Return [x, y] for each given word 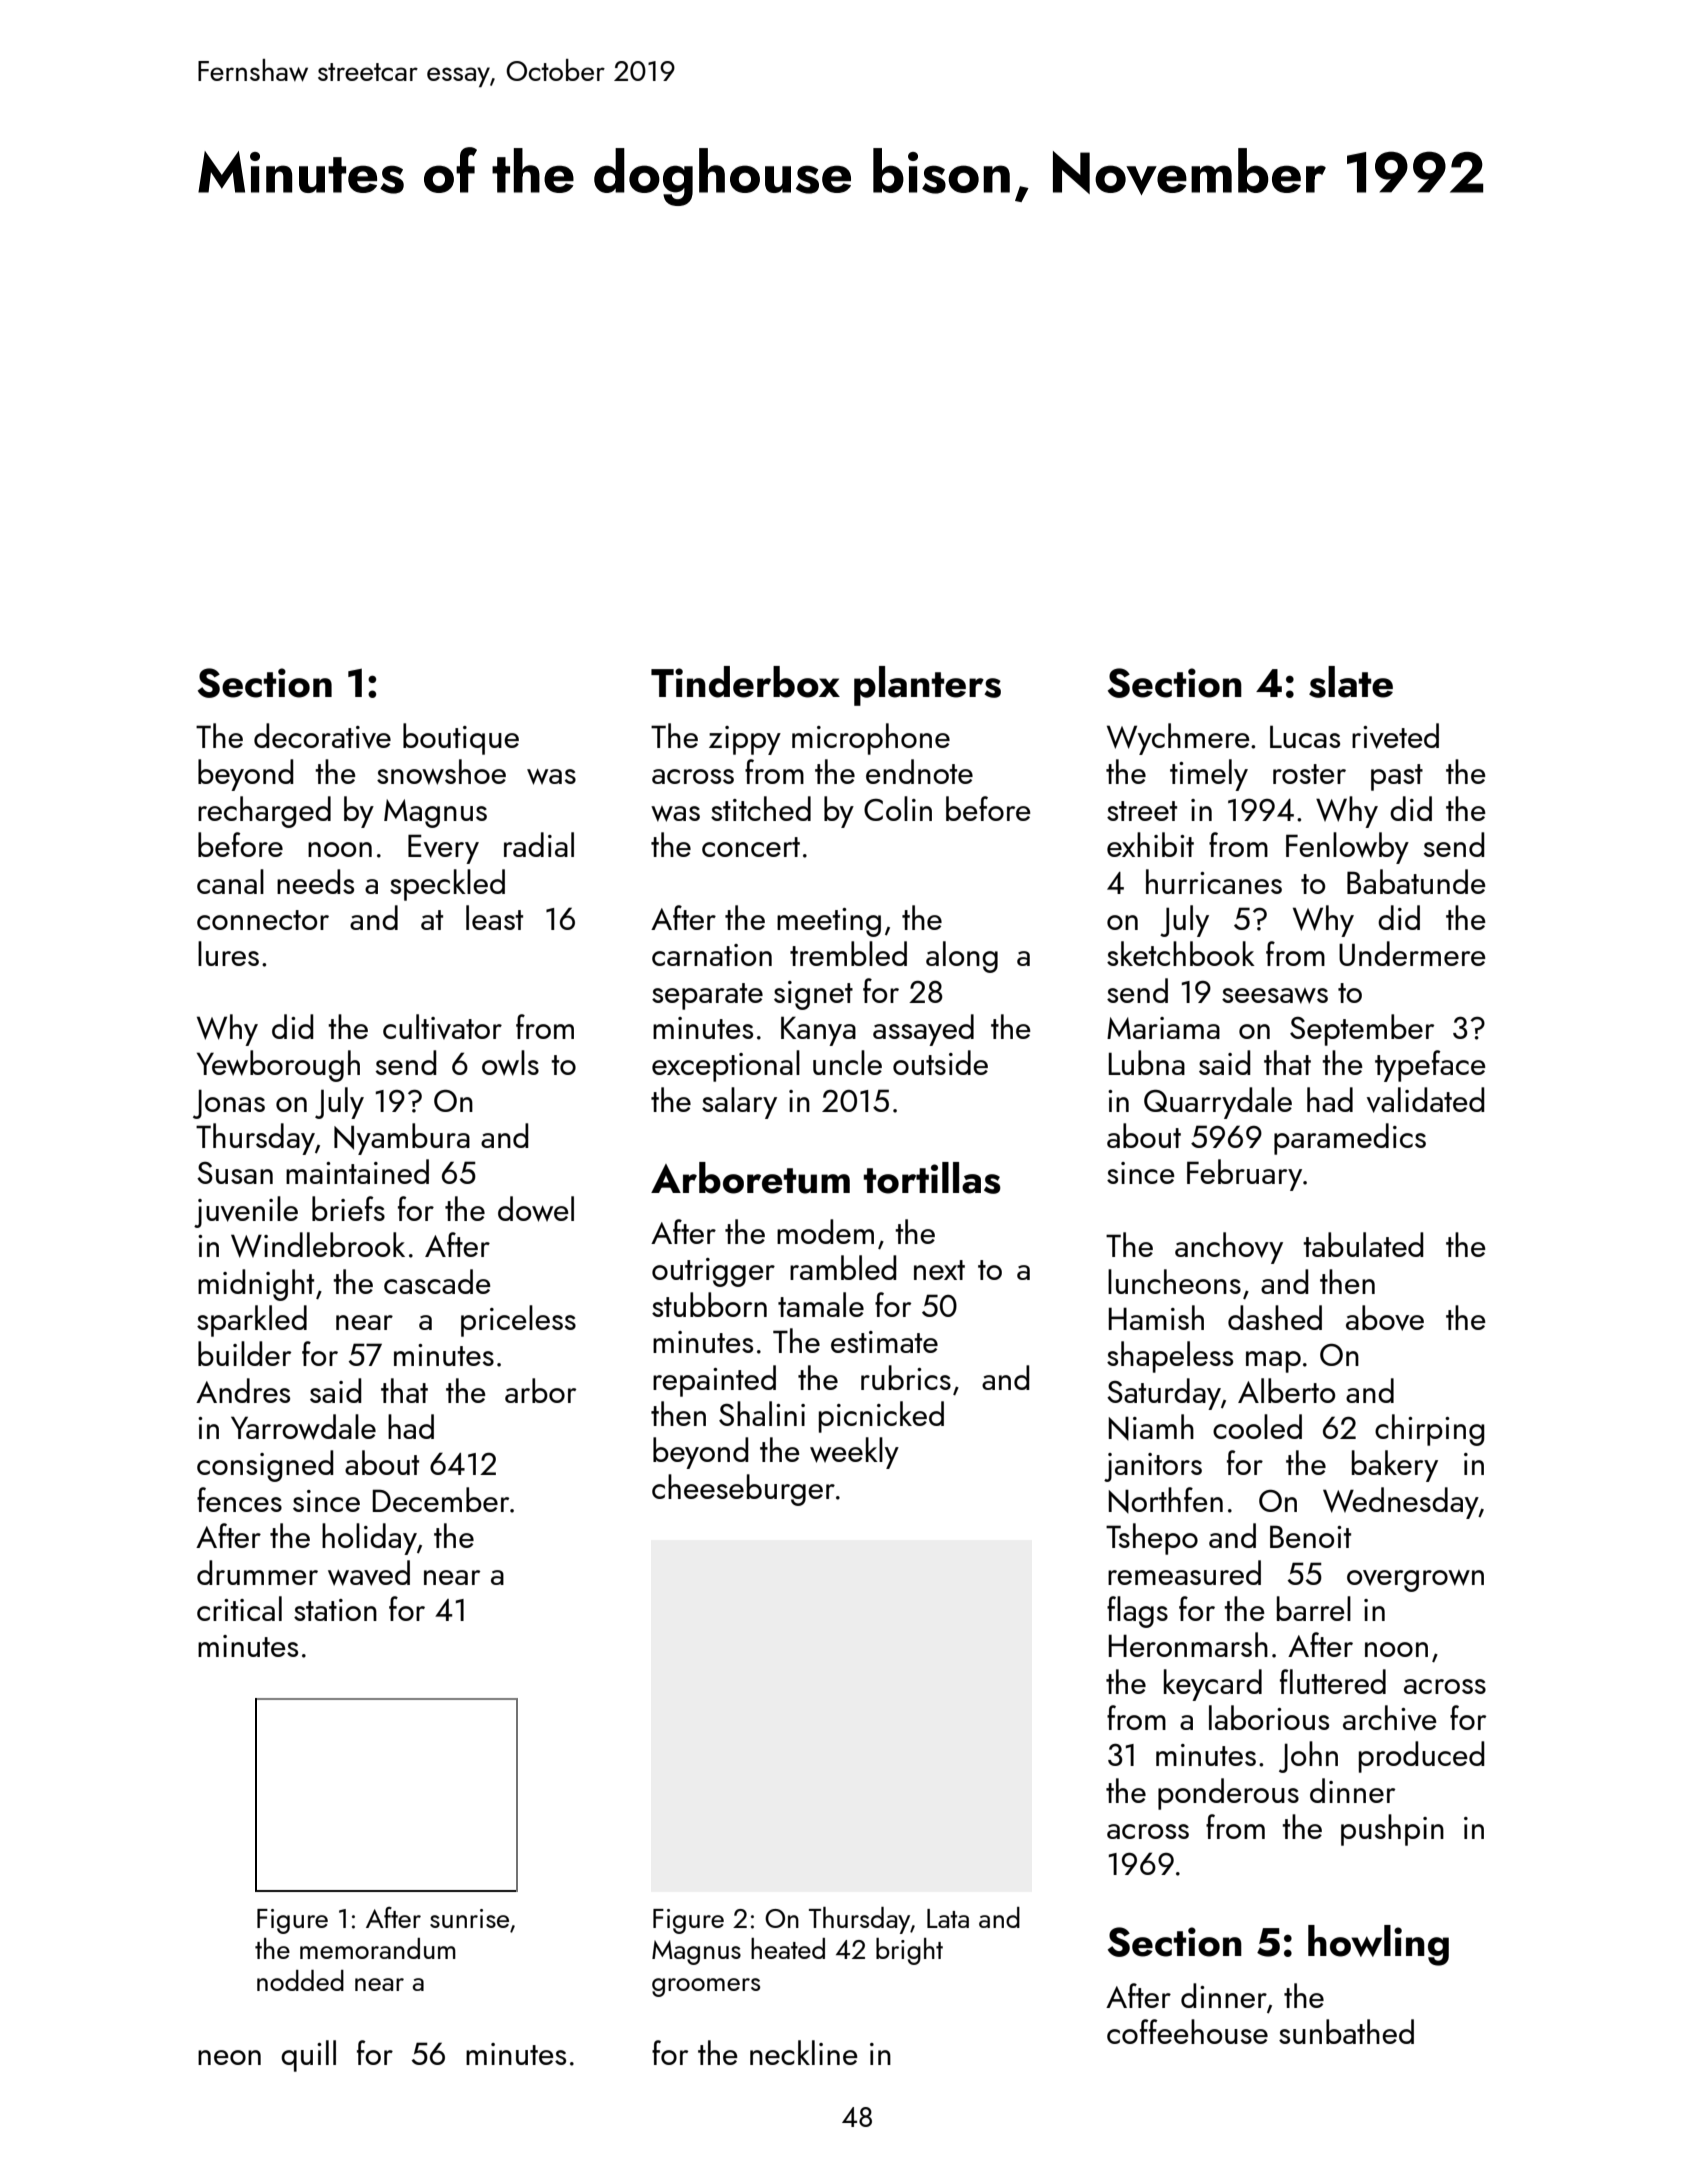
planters [927, 686]
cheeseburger [743, 1490]
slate [1351, 682]
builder [244, 1353]
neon [229, 2057]
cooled [1257, 1426]
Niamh [1151, 1427]
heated [788, 1948]
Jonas [229, 1104]
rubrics [906, 1377]
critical [239, 1608]
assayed [923, 1030]
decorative [322, 736]
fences [239, 1499]
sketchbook [1181, 953]
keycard [1213, 1685]
